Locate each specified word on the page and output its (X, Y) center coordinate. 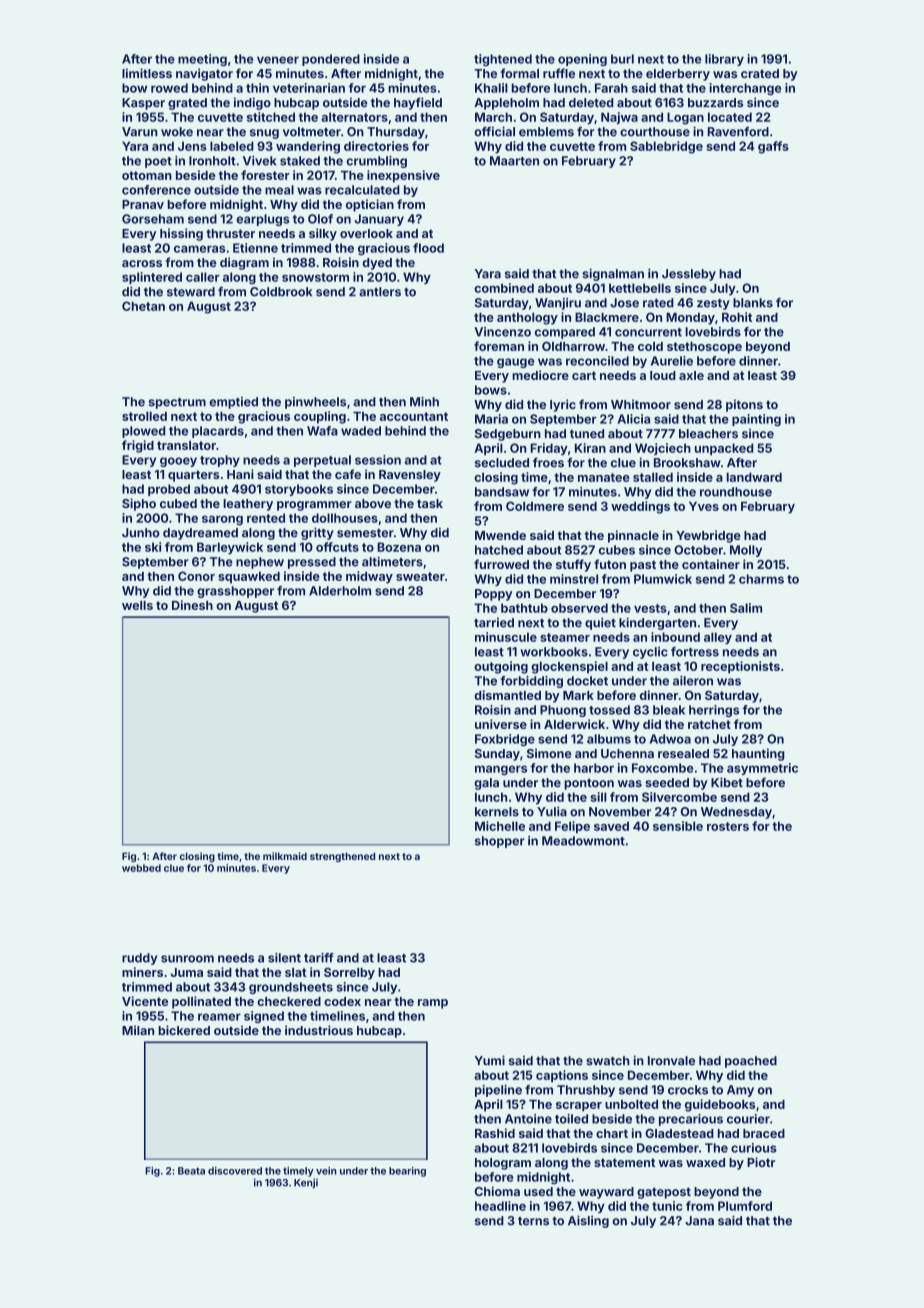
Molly (746, 551)
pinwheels (315, 403)
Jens (192, 146)
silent (284, 958)
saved (611, 826)
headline (500, 1206)
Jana (699, 1221)
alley (718, 638)
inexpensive (403, 176)
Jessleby (689, 275)
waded (361, 431)
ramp (433, 1004)
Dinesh (192, 605)
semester (365, 533)
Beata (191, 1171)
